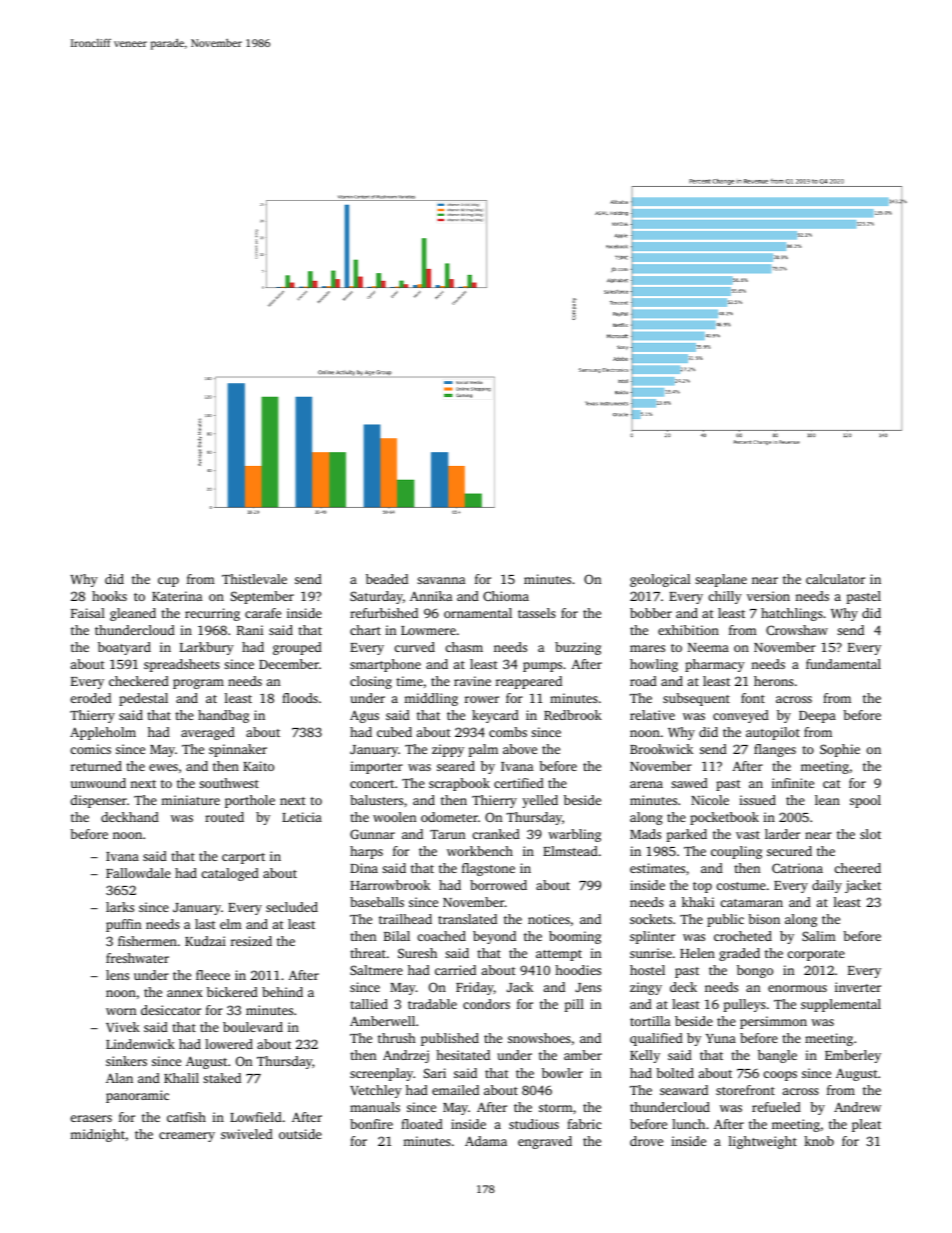  Describe the element at coordinates (764, 919) in the screenshot. I see `bison` at that location.
